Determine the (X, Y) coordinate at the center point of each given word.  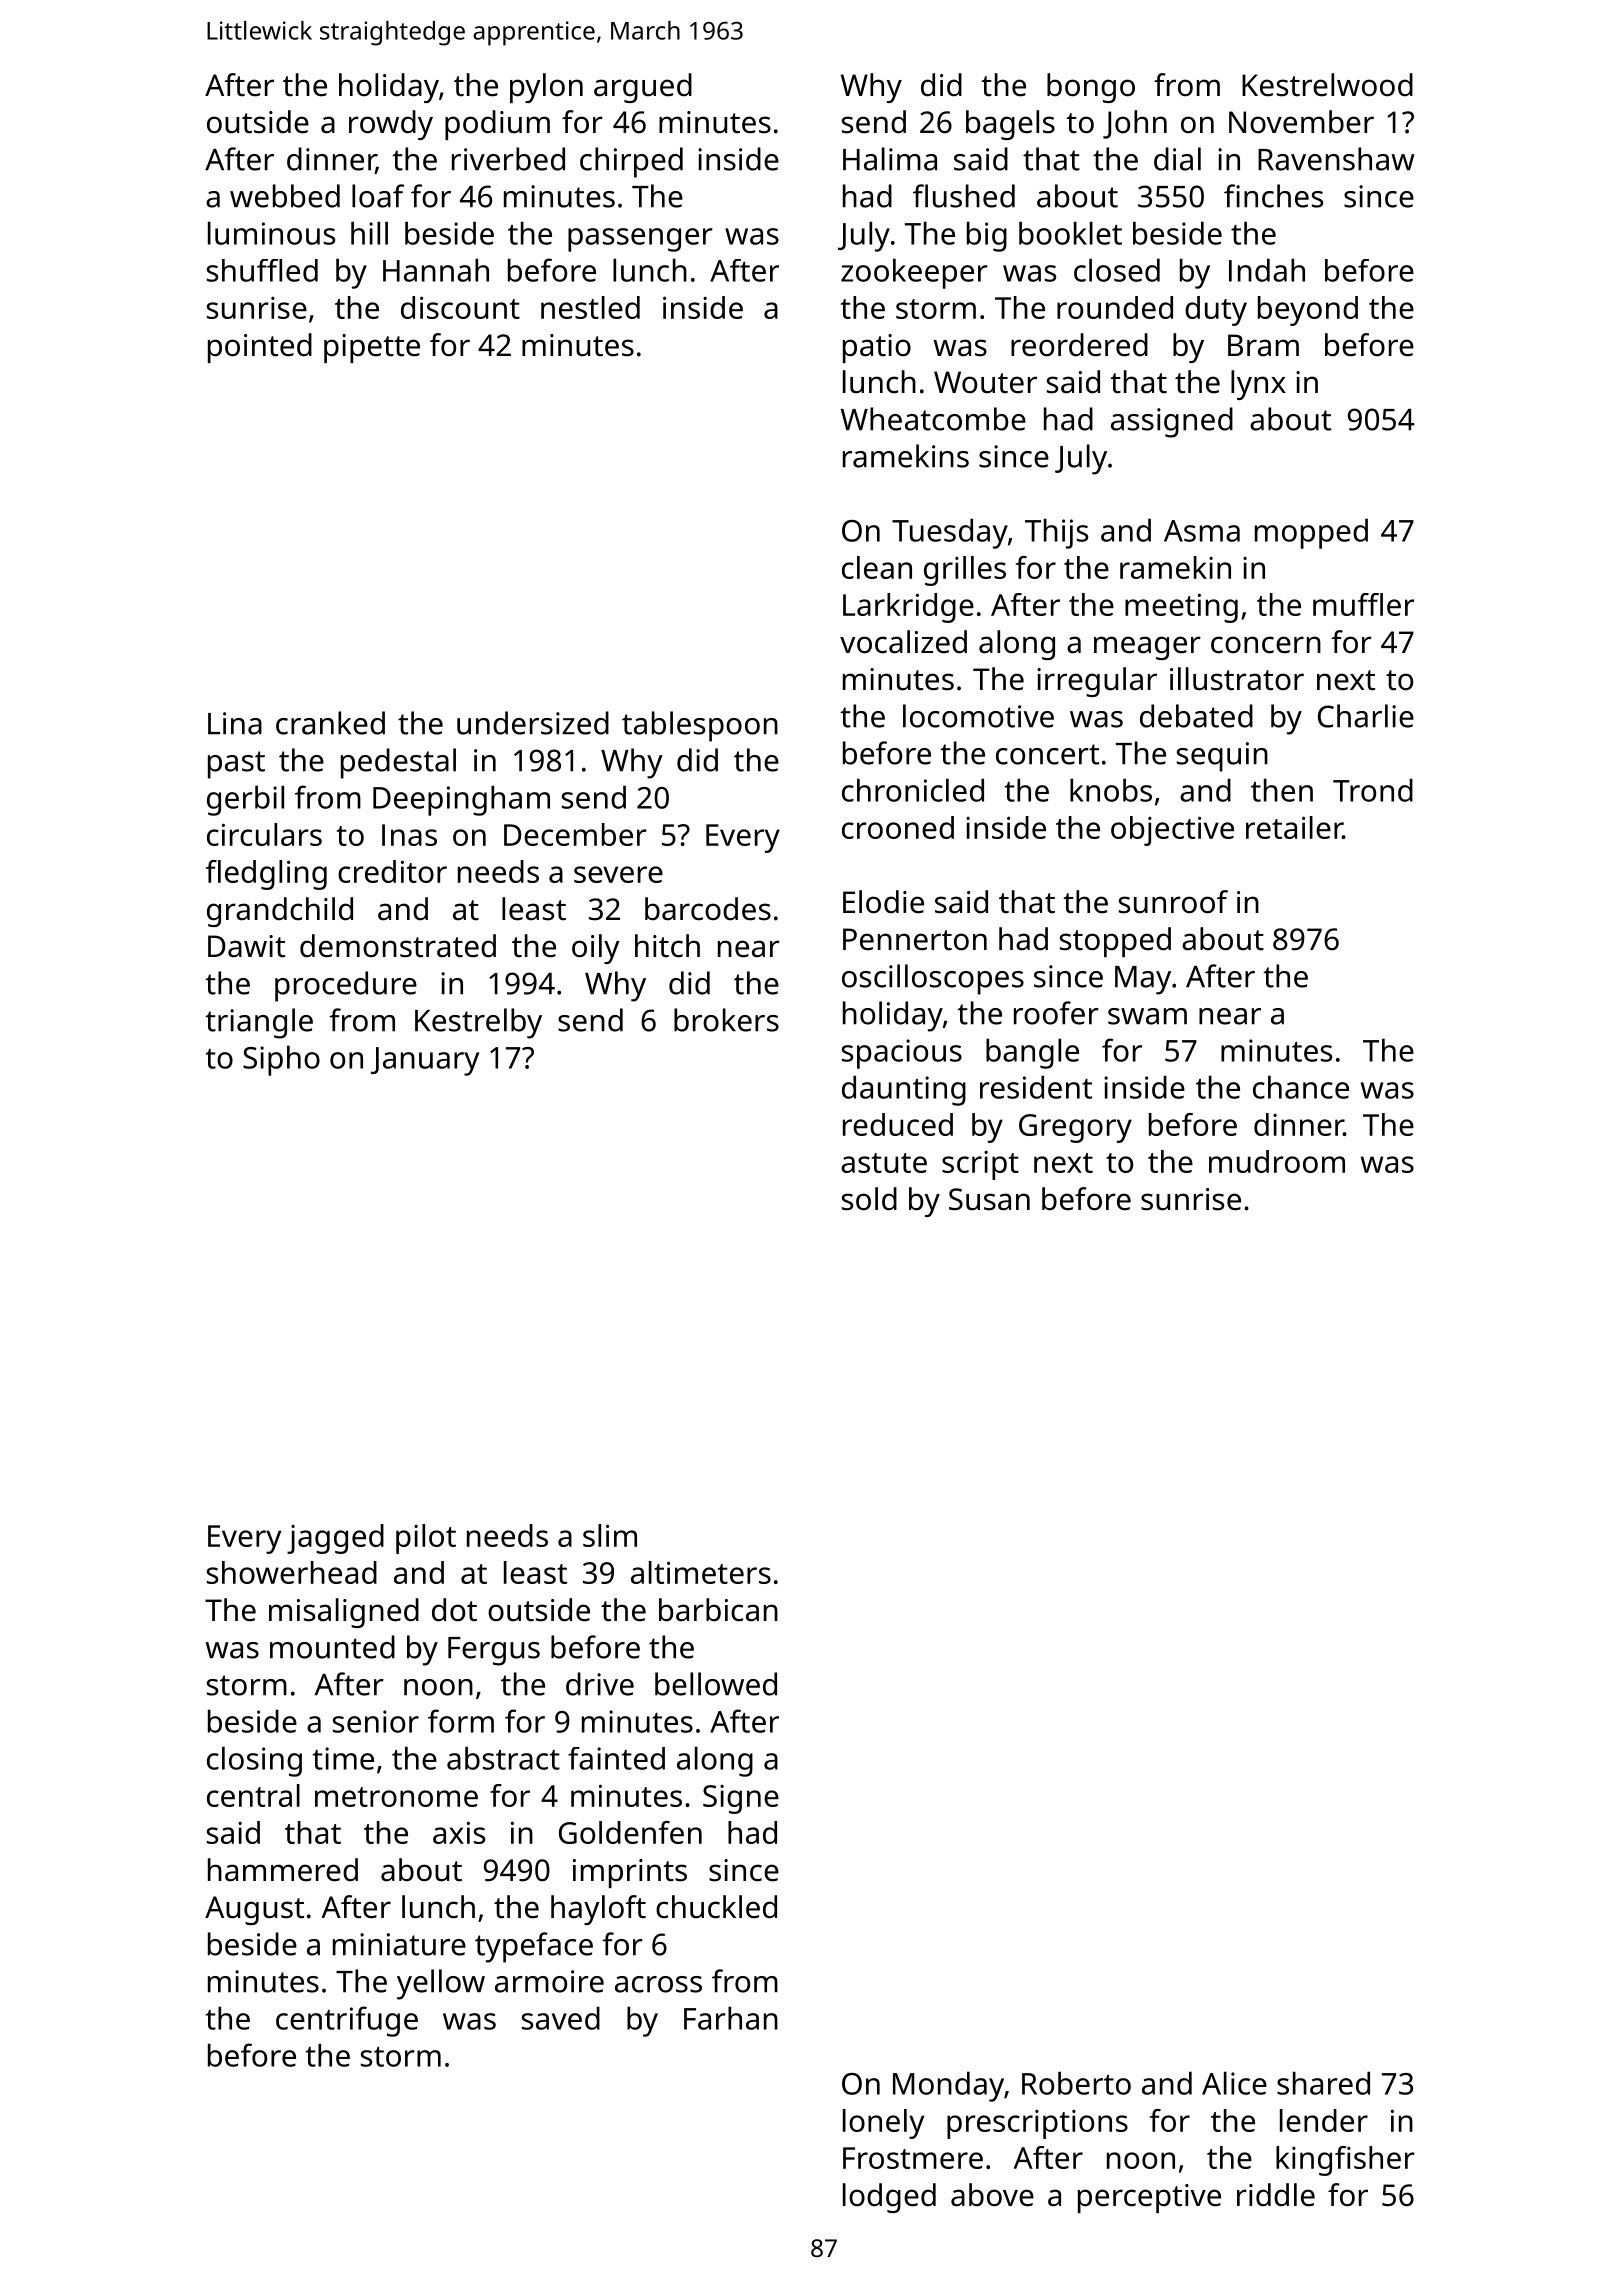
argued (643, 88)
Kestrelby (478, 1023)
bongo (1091, 88)
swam (1147, 1016)
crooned (898, 827)
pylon (546, 88)
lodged (889, 2198)
